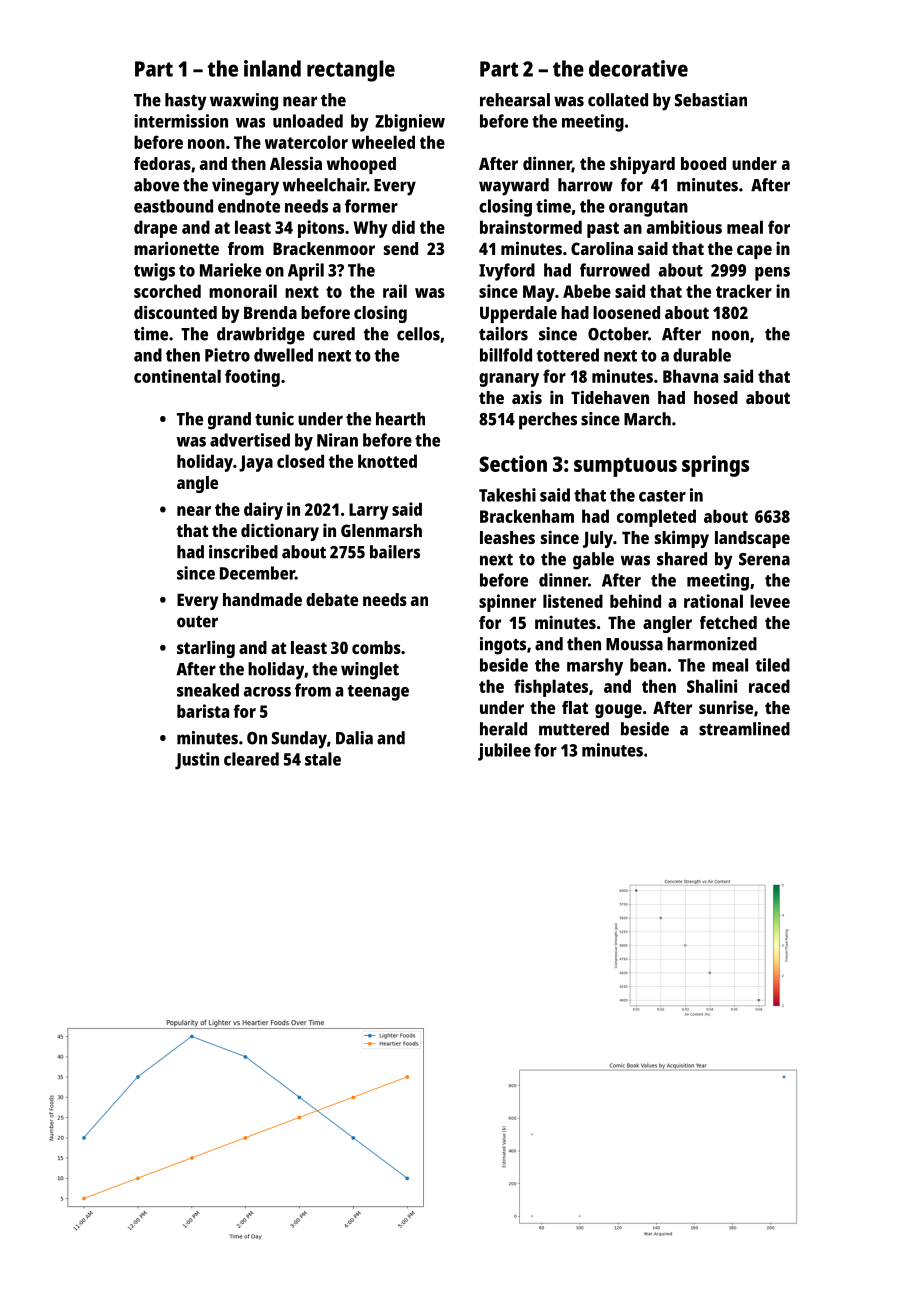 This image has width=924, height=1314. I want to click on pens, so click(772, 274).
